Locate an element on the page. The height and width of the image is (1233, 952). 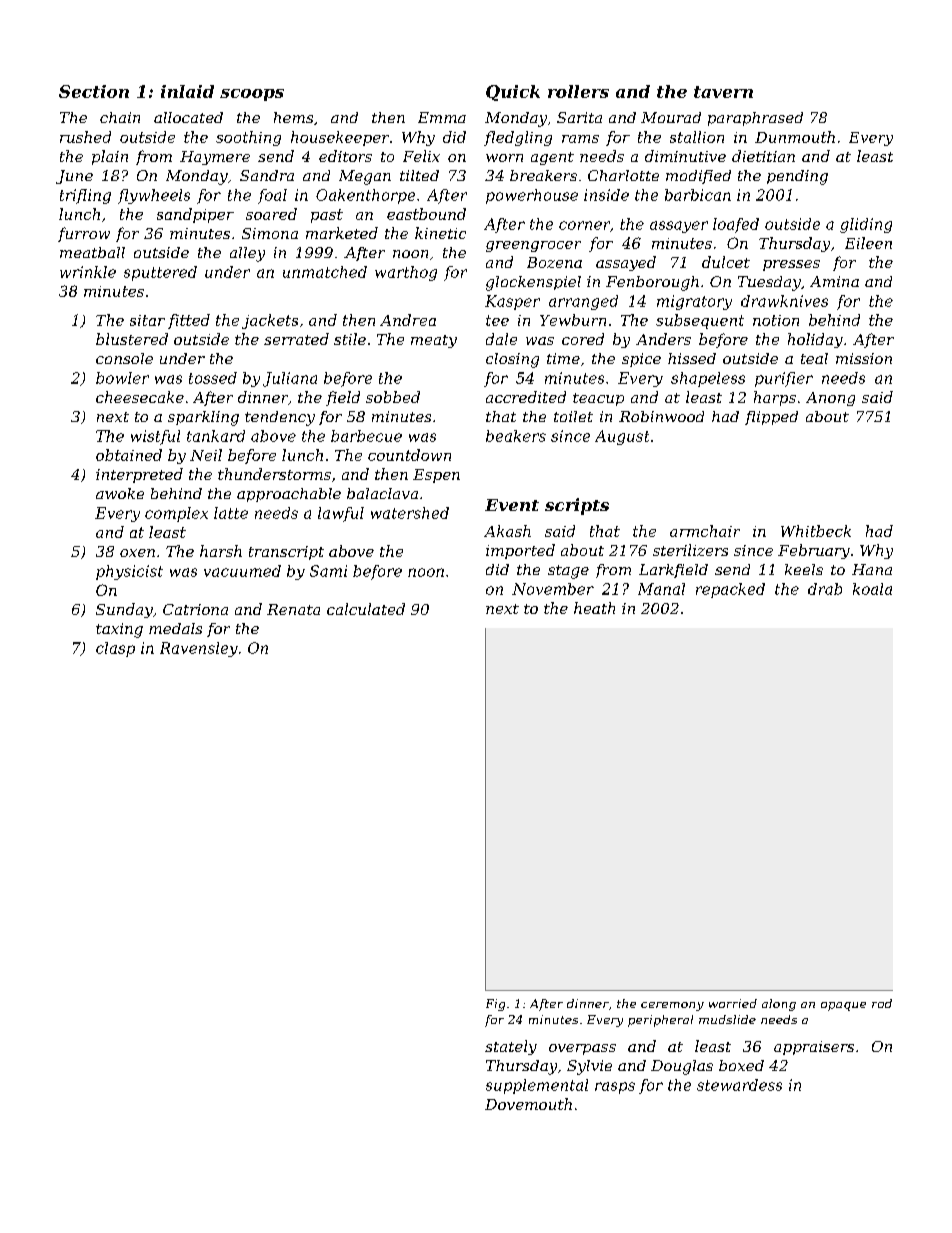
repacked is located at coordinates (730, 590).
